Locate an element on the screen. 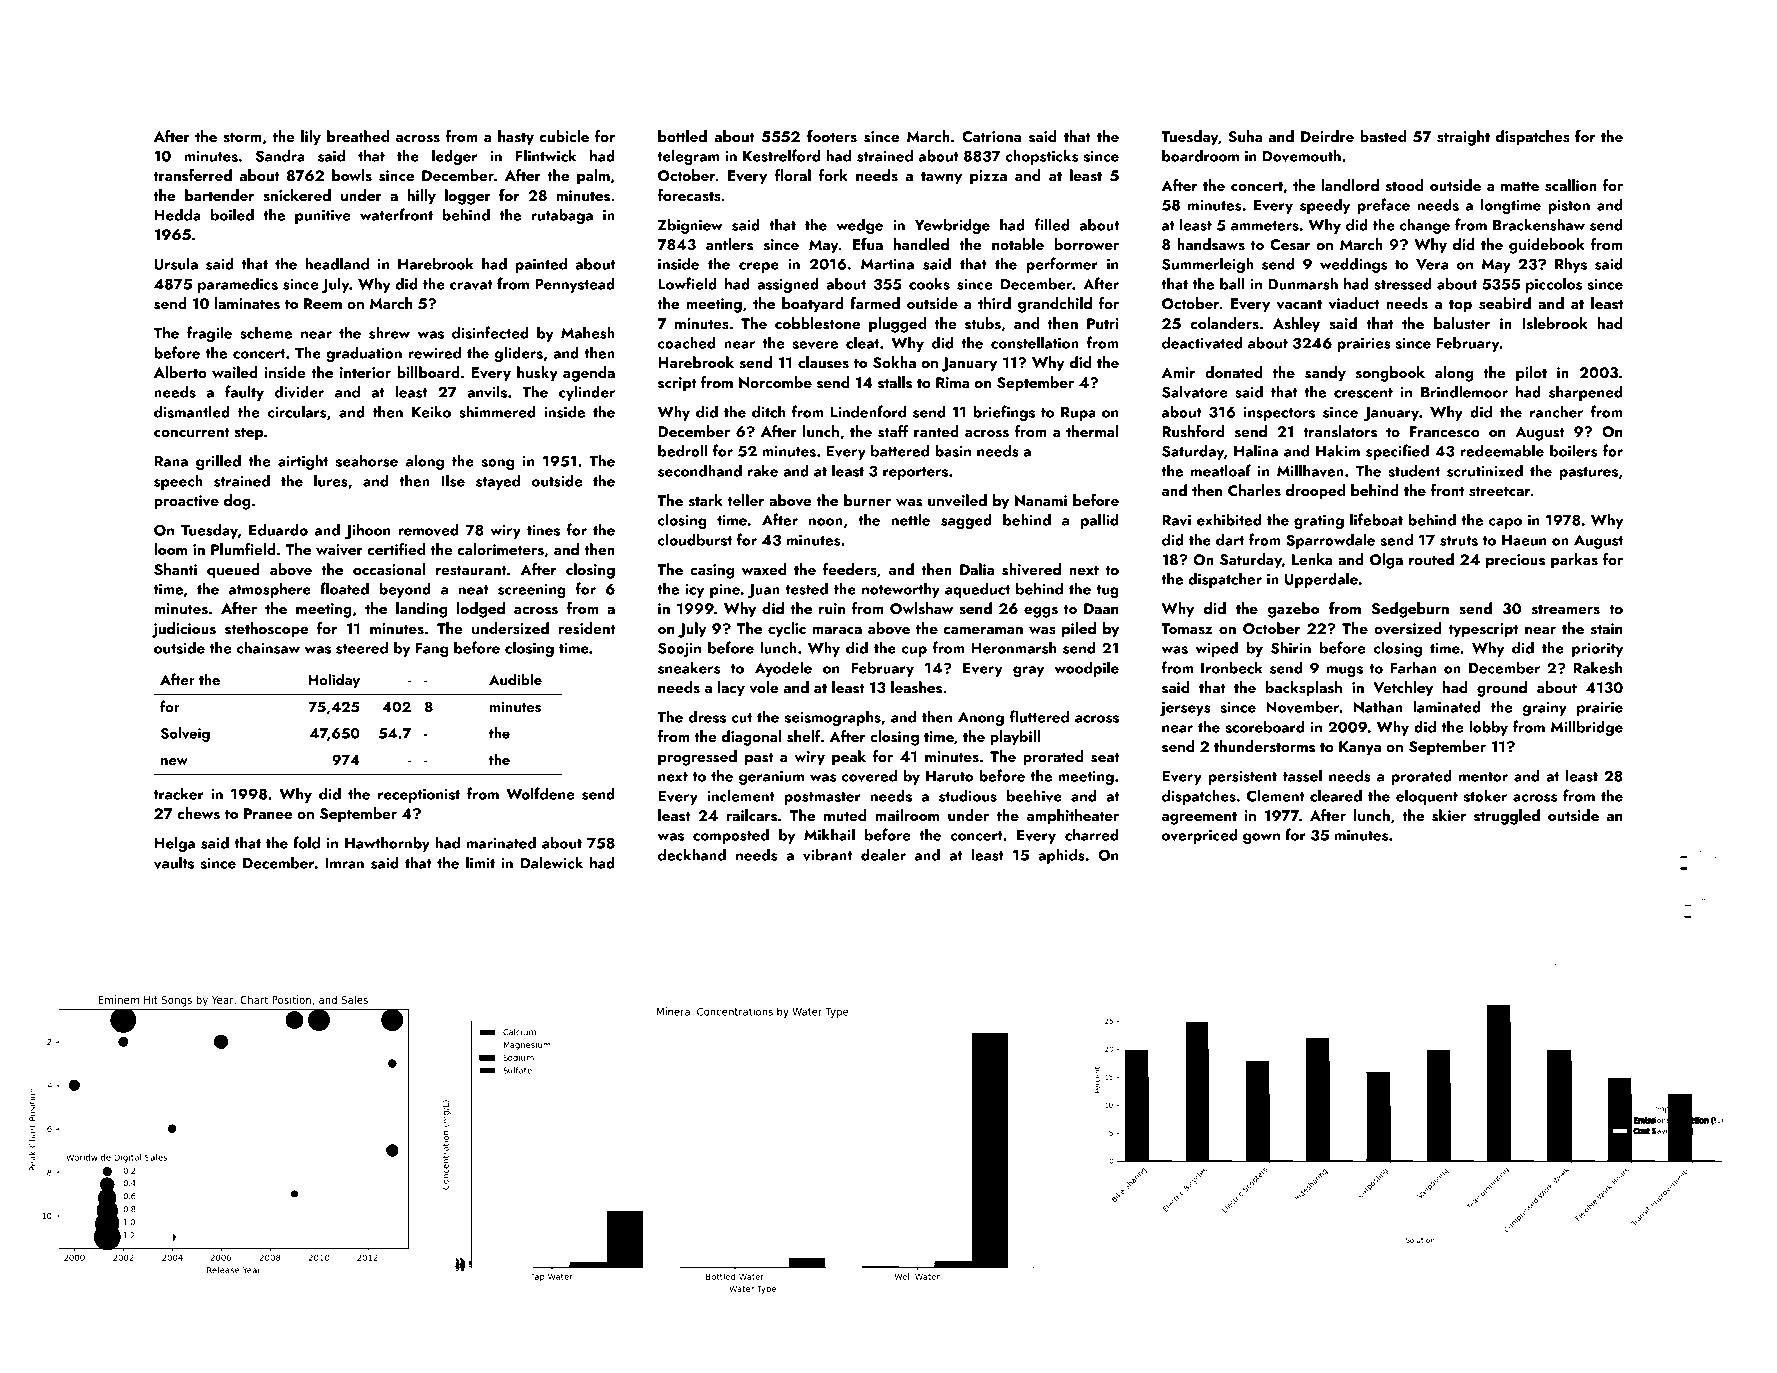 Image resolution: width=1777 pixels, height=1373 pixels. tines is located at coordinates (543, 530).
